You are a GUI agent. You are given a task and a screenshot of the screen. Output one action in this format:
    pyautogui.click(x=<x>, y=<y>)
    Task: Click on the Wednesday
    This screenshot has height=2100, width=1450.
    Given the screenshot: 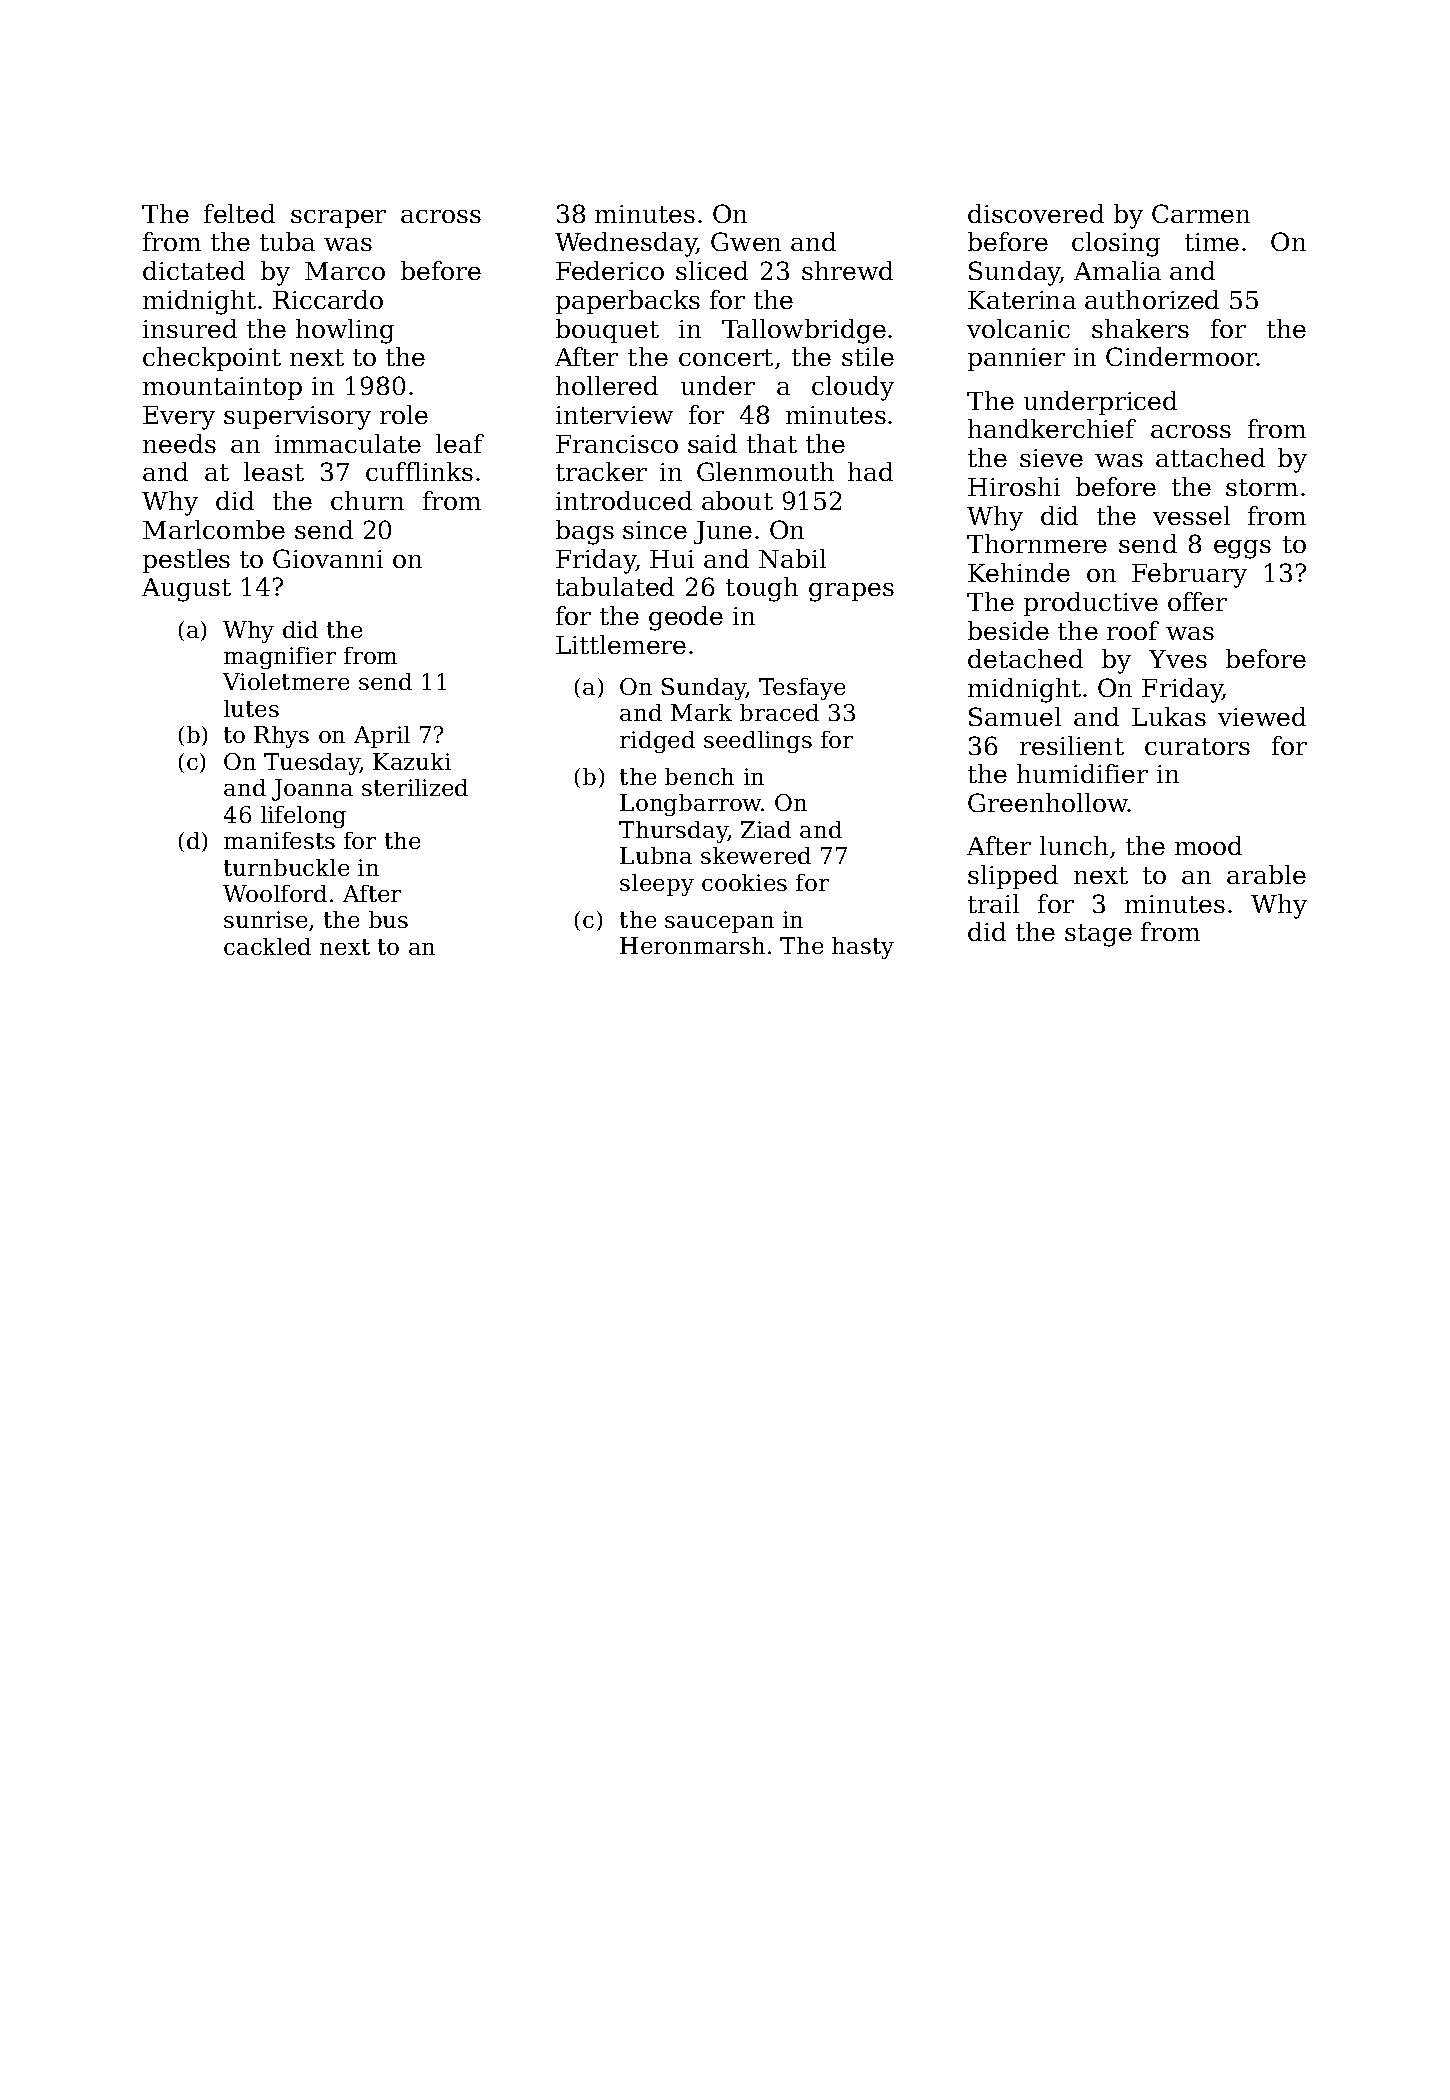 What is the action you would take?
    pyautogui.click(x=626, y=244)
